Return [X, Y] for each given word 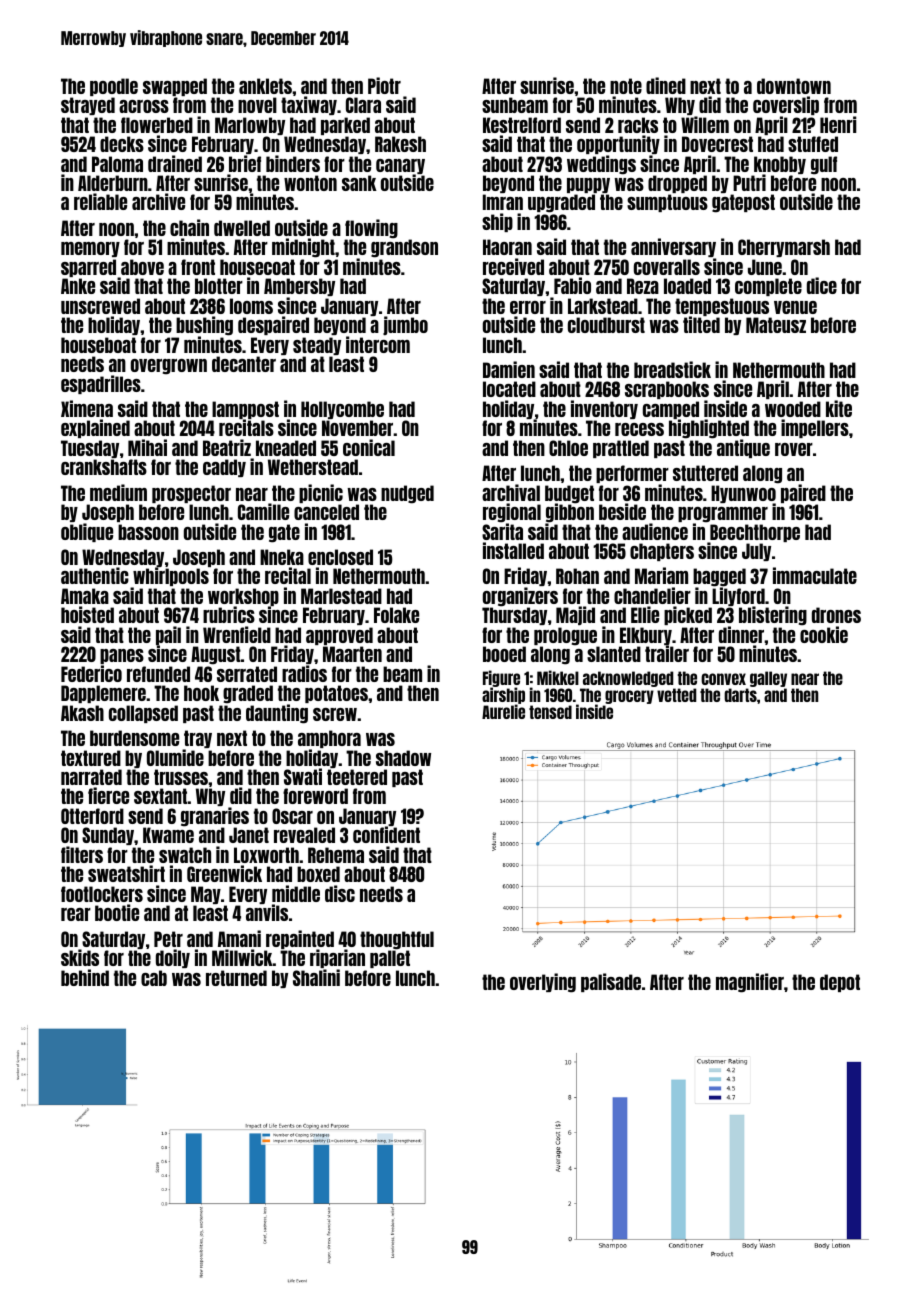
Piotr [384, 85]
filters [82, 854]
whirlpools [170, 578]
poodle [114, 87]
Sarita [502, 531]
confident [386, 835]
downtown [794, 86]
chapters [662, 552]
